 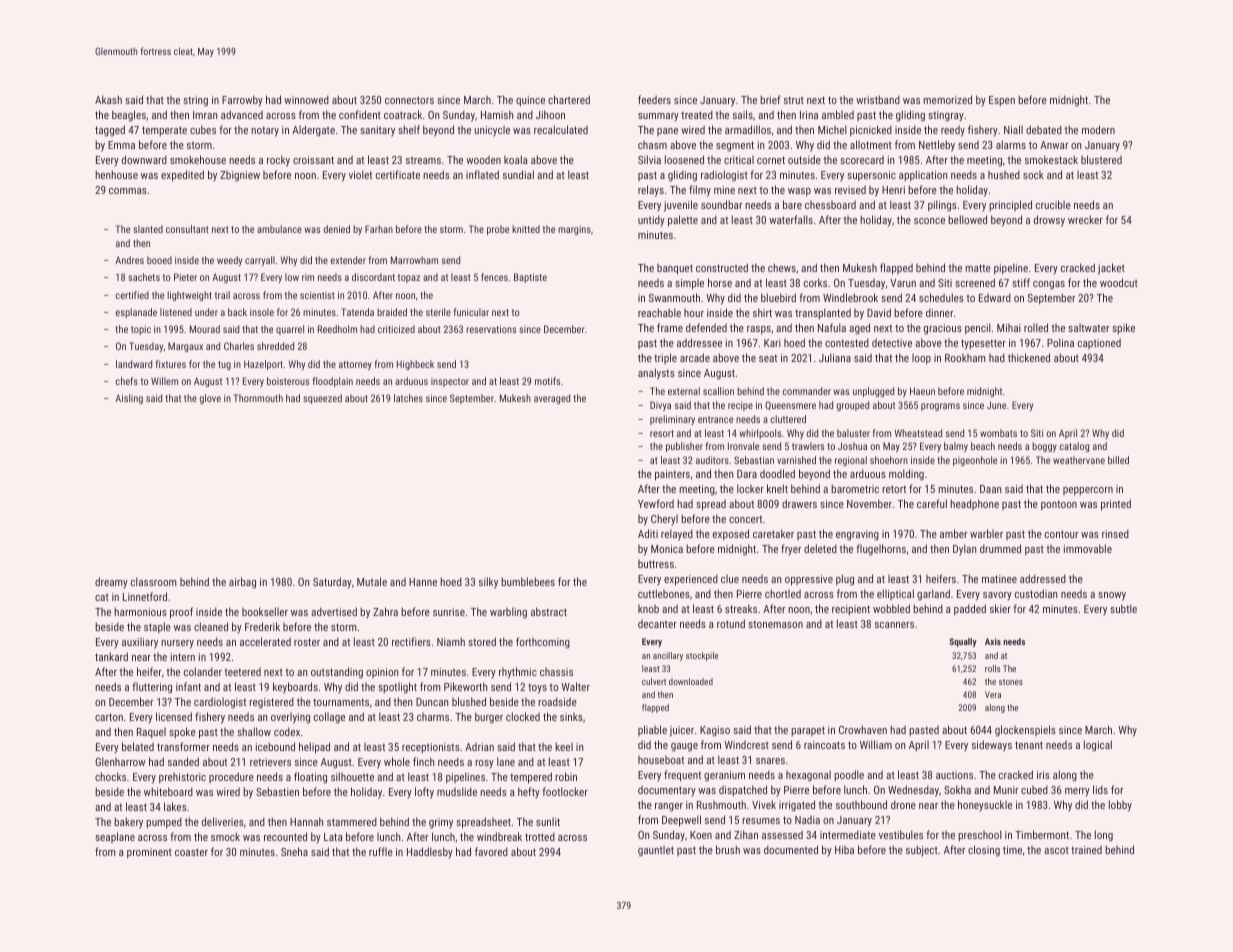 I want to click on analysts, so click(x=656, y=374).
